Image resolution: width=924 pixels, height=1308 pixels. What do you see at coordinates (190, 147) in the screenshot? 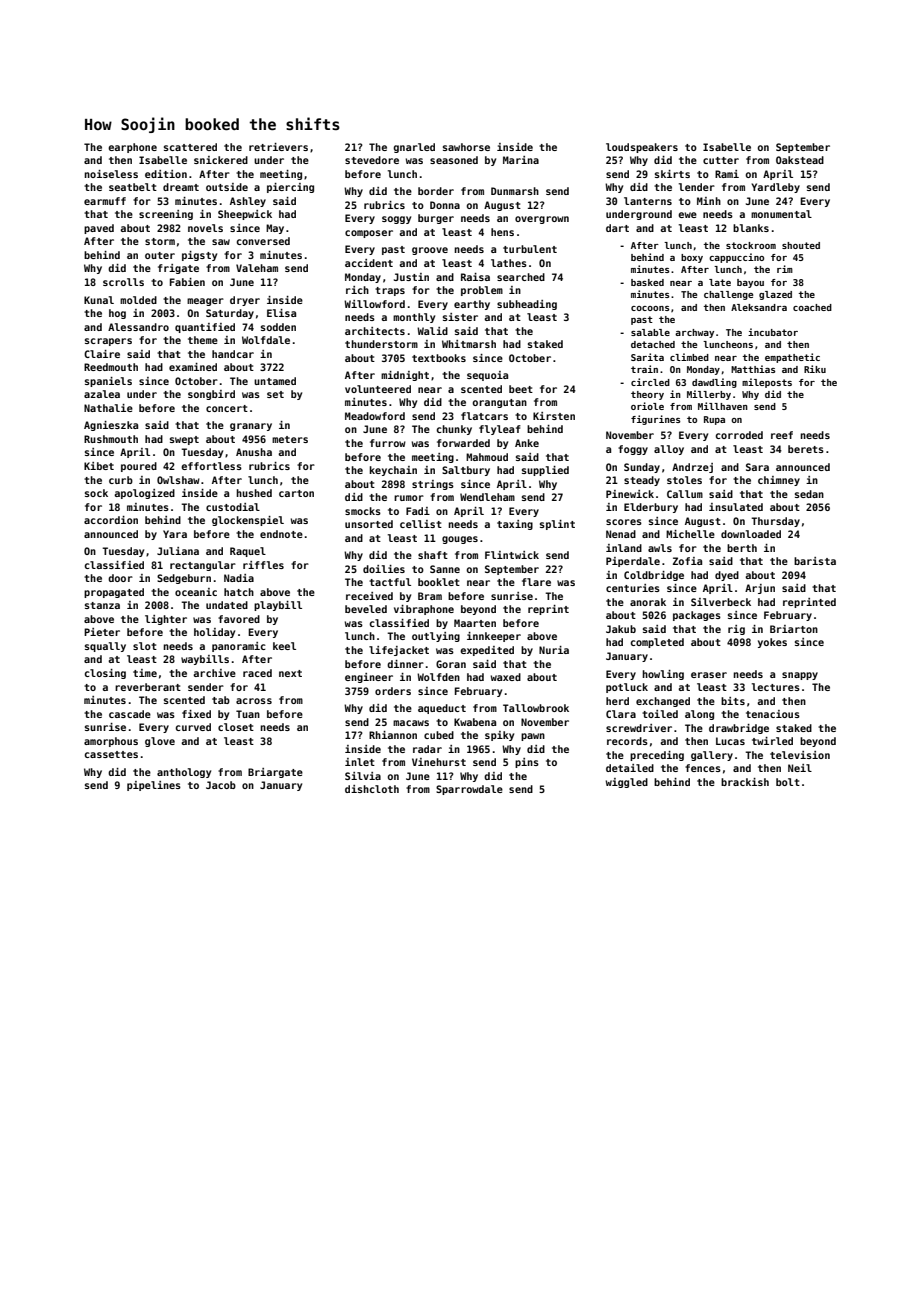
I see `scattered` at bounding box center [190, 147].
